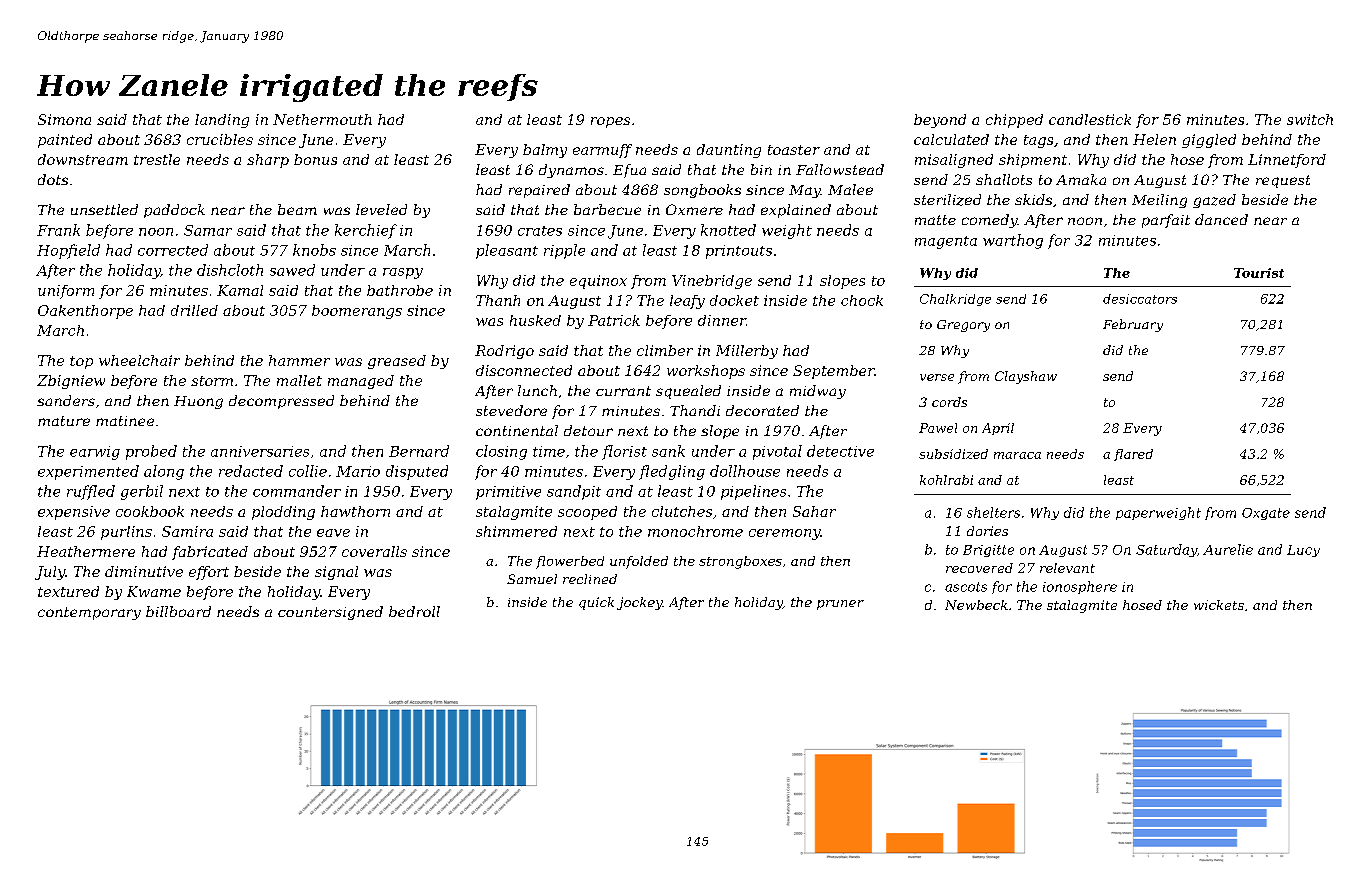 This screenshot has height=887, width=1372. I want to click on decompressed, so click(281, 402).
